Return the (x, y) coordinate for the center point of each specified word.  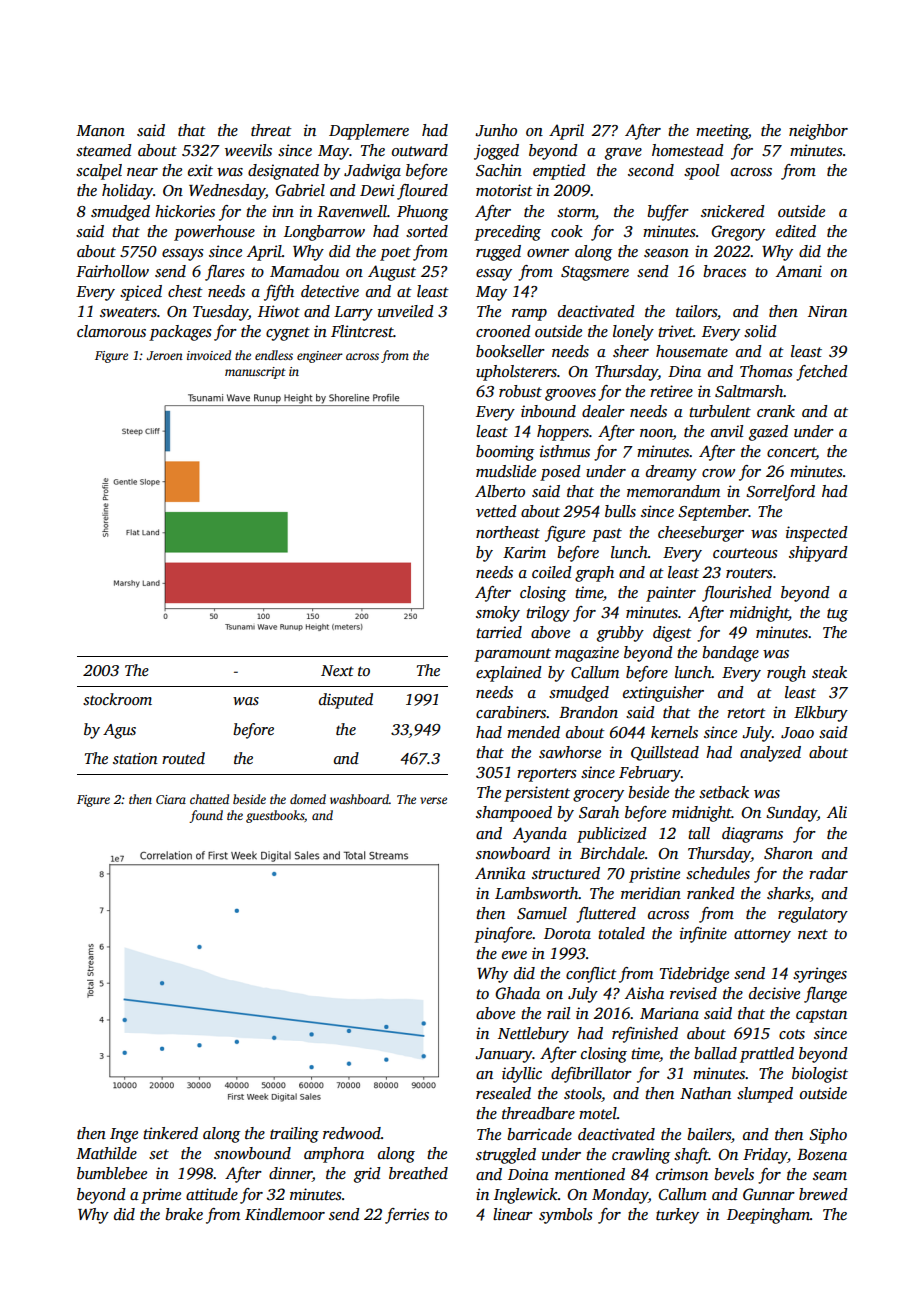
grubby (620, 634)
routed (183, 758)
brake (184, 1214)
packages (180, 333)
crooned (503, 331)
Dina (684, 371)
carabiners (511, 712)
